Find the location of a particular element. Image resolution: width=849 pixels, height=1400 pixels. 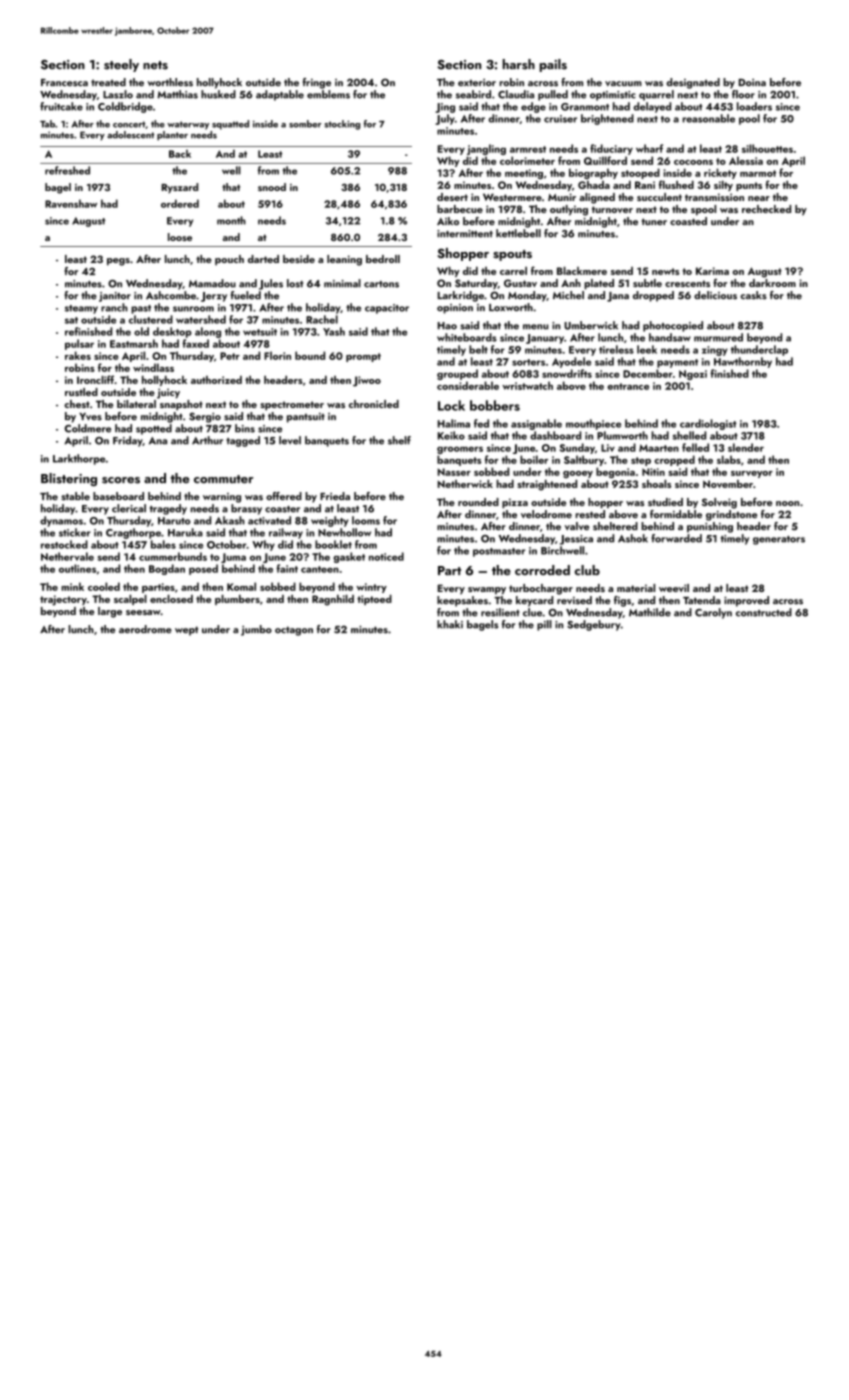

noon is located at coordinates (787, 503).
